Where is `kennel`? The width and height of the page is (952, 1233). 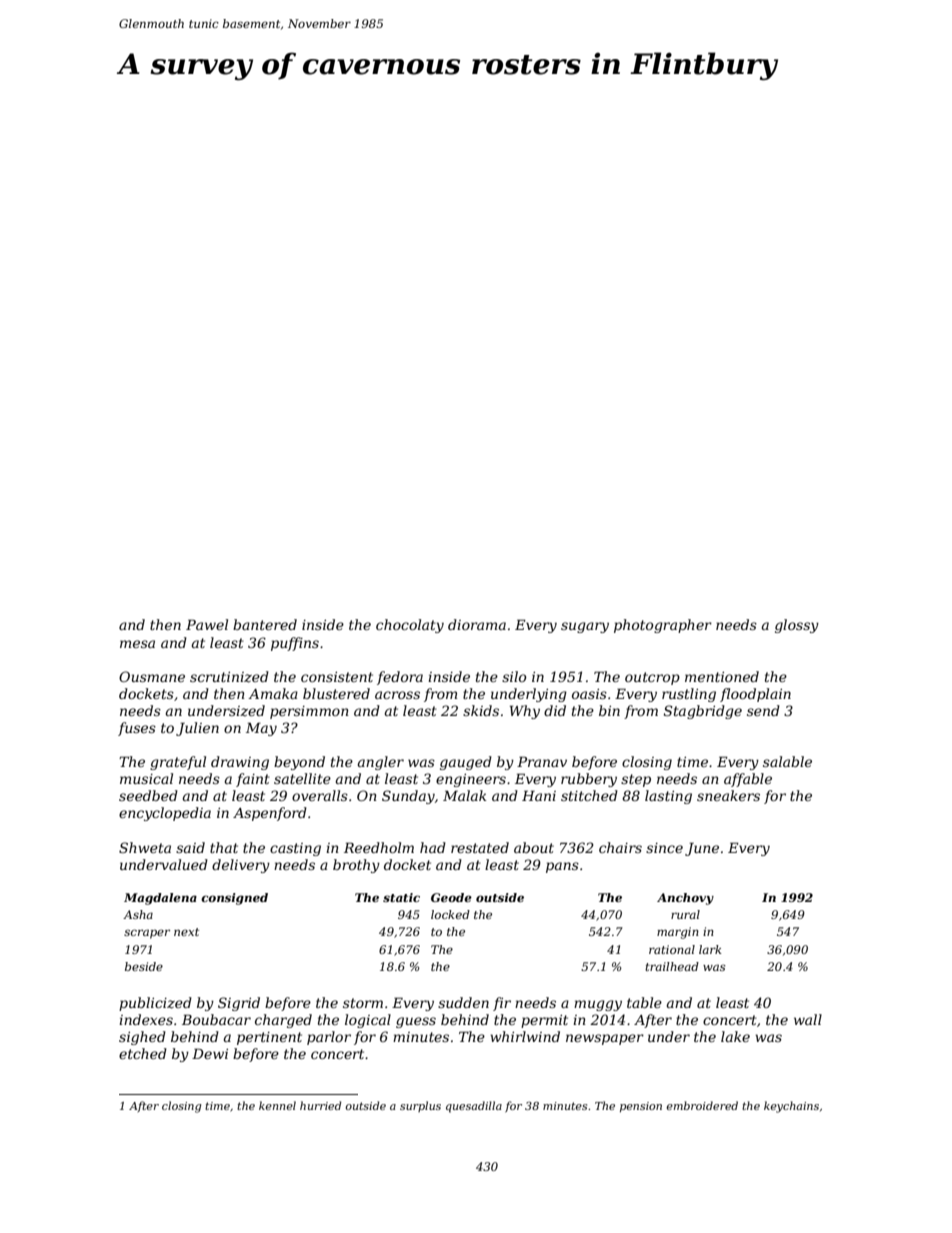
kennel is located at coordinates (277, 1105).
